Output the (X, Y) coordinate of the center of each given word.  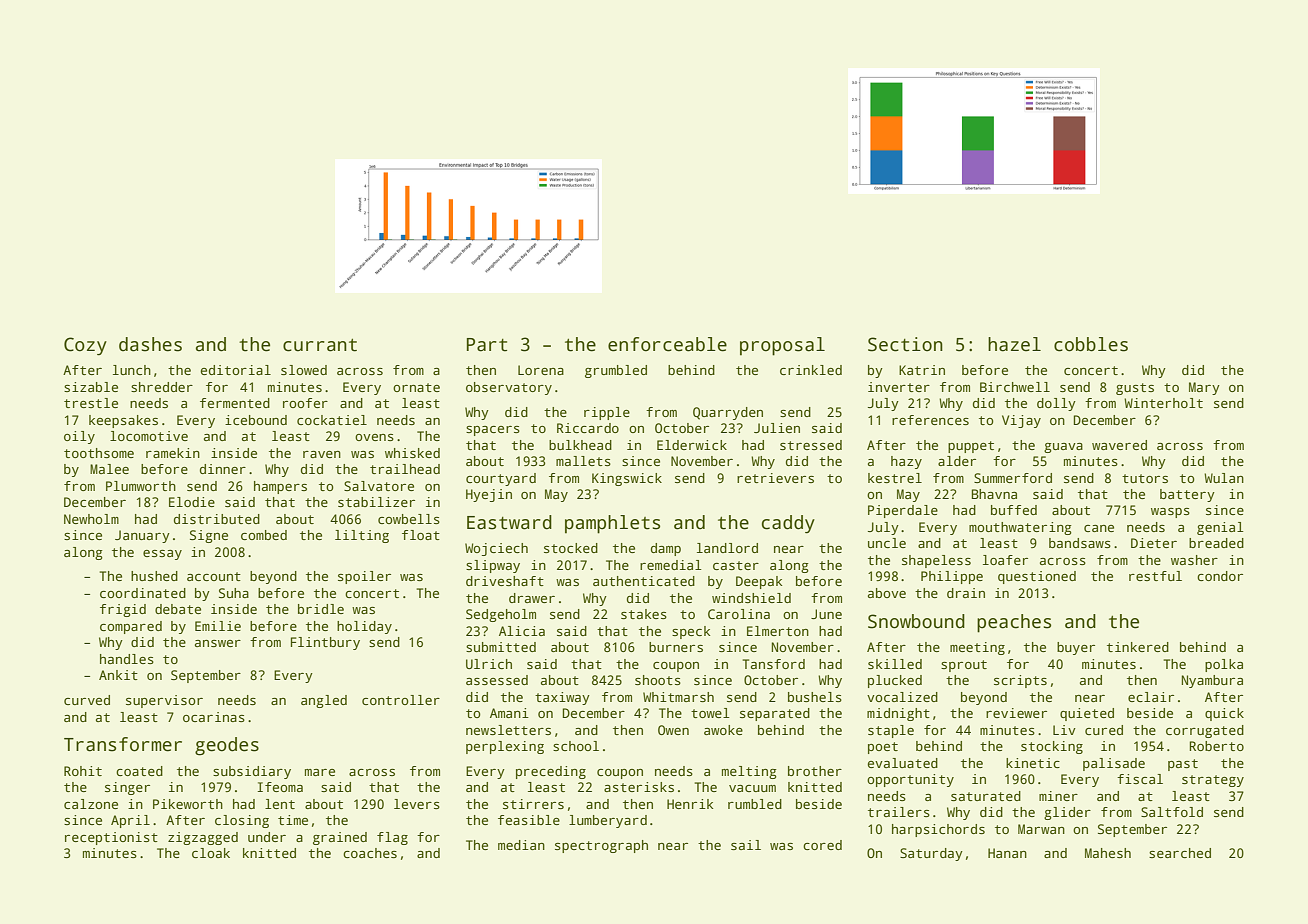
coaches (370, 853)
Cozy (85, 346)
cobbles (1091, 344)
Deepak (759, 582)
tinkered (1138, 647)
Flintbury (325, 643)
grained (340, 838)
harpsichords (938, 830)
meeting (977, 648)
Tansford (774, 664)
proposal (782, 346)
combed (264, 535)
